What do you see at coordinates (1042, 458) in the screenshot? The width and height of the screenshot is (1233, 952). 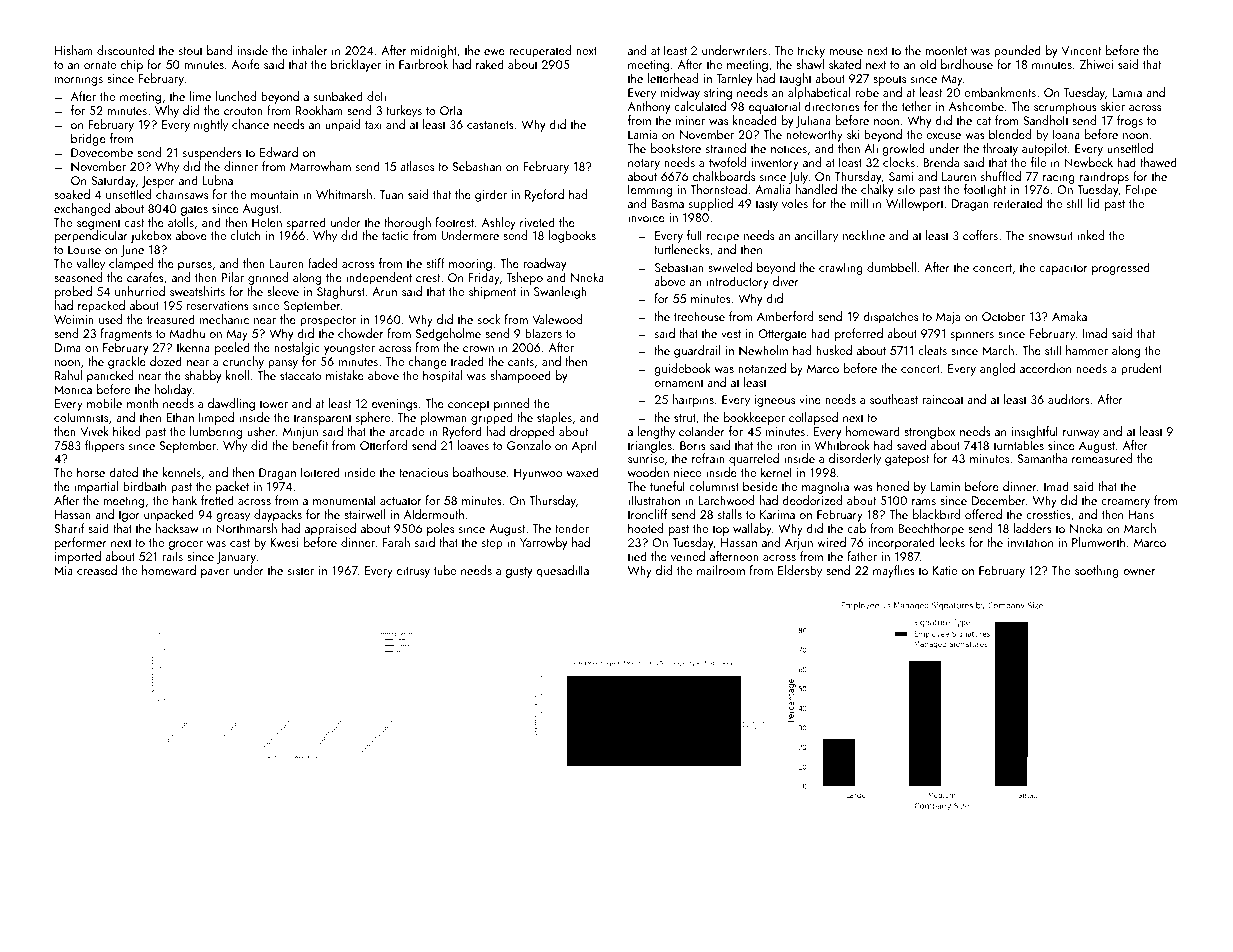 I see `Samantha` at bounding box center [1042, 458].
